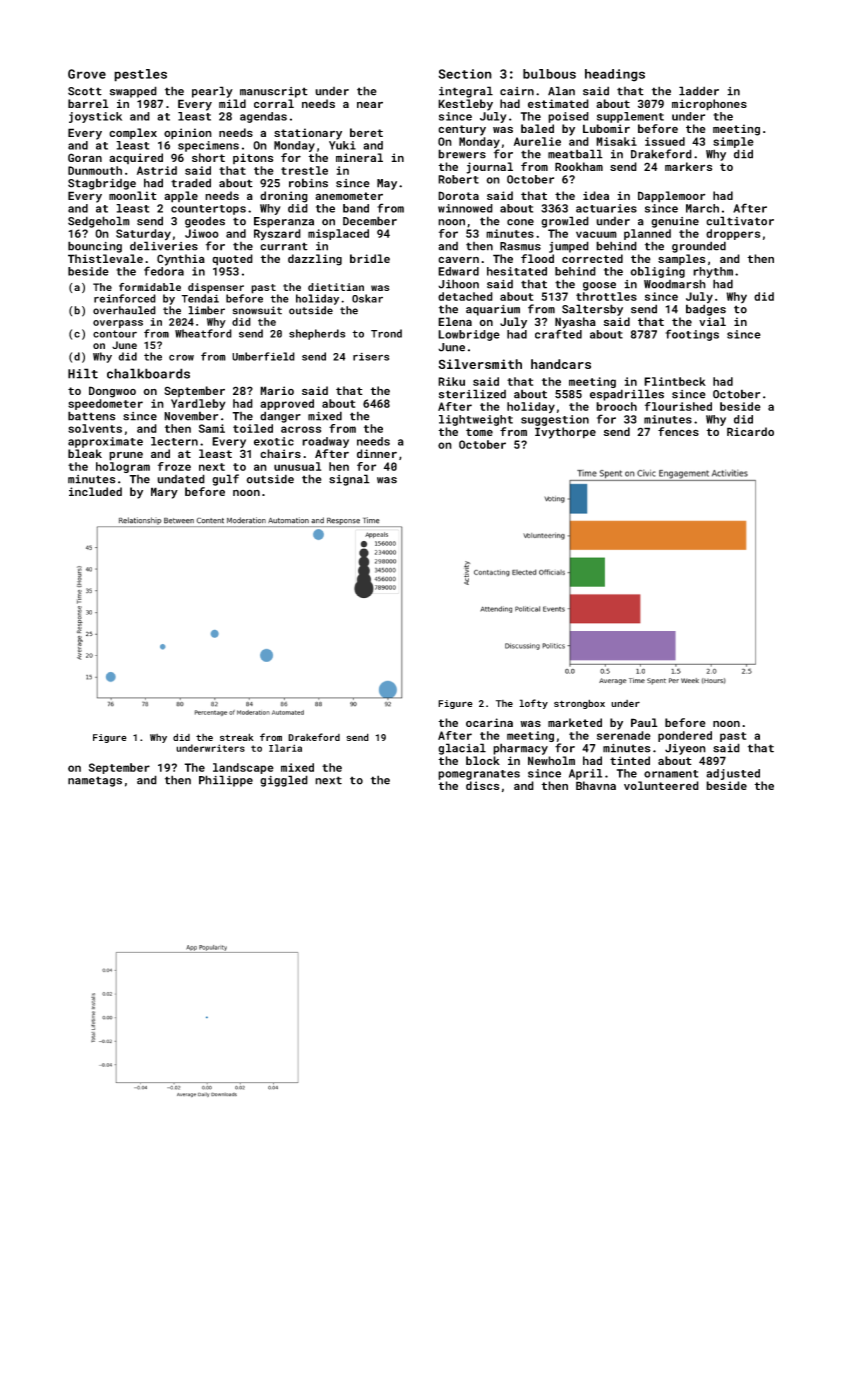  Describe the element at coordinates (661, 785) in the document. I see `volunteered` at that location.
